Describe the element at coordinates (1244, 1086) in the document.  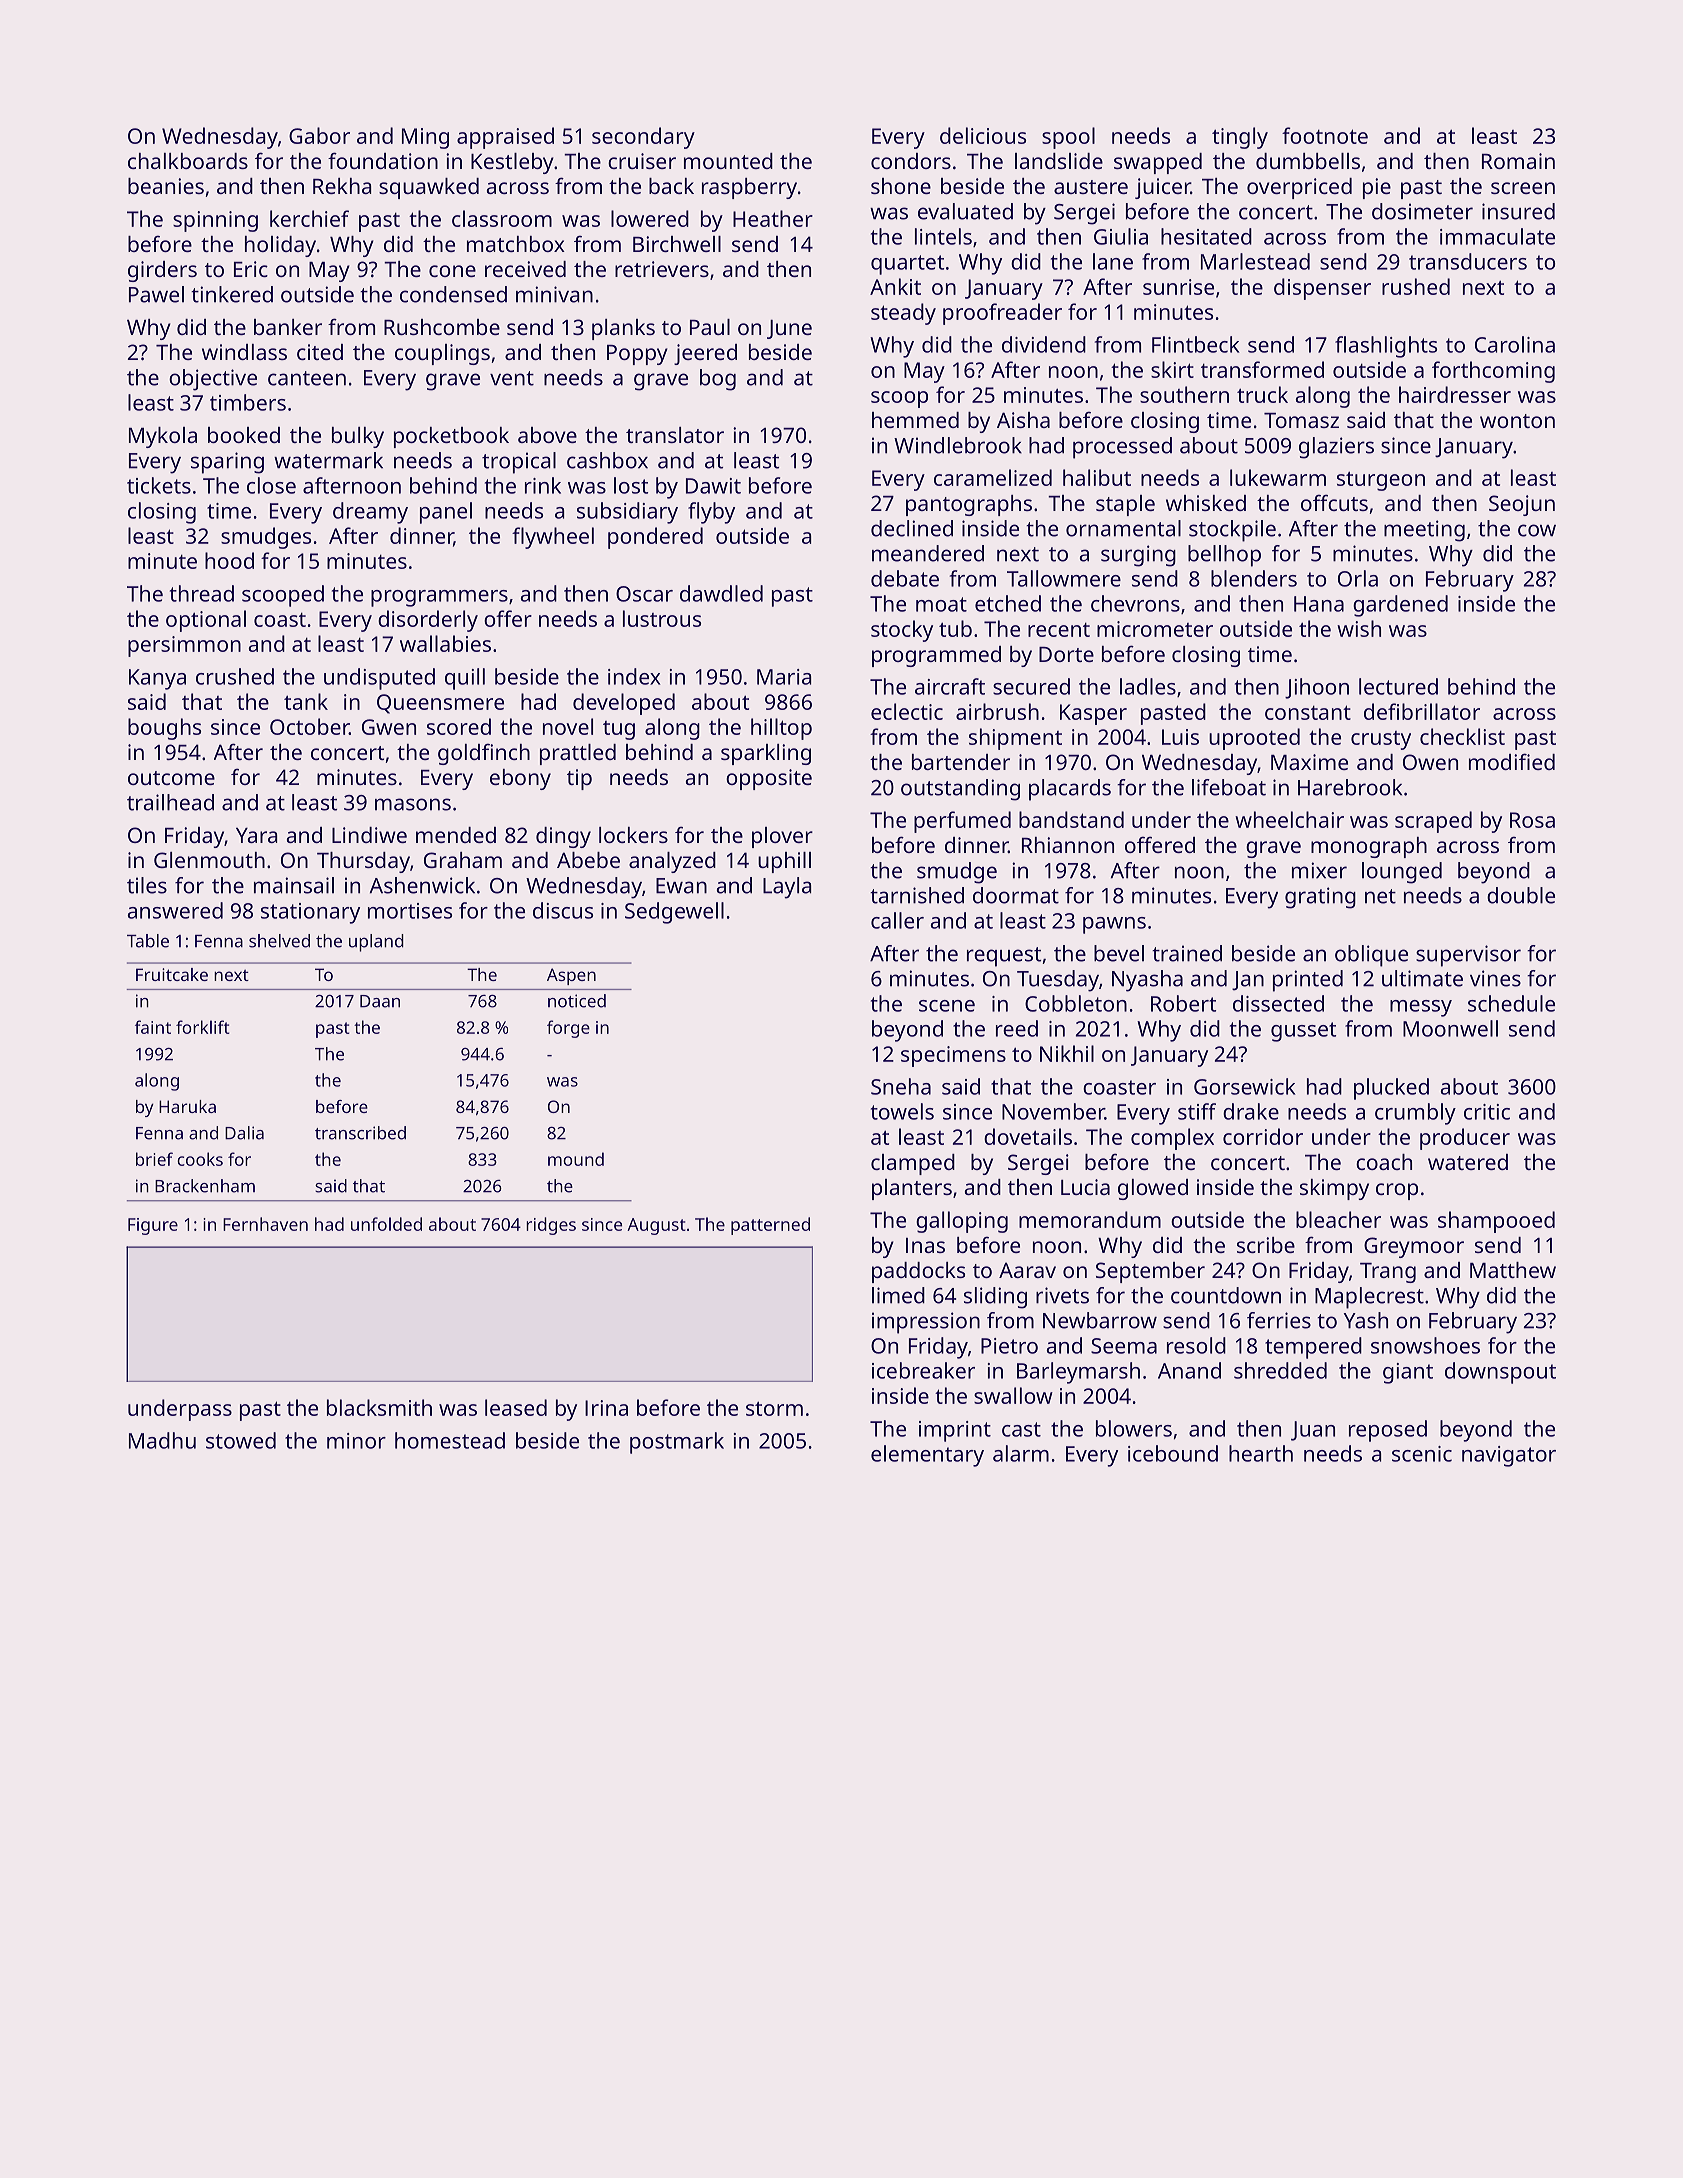
I see `Gorsewick` at that location.
